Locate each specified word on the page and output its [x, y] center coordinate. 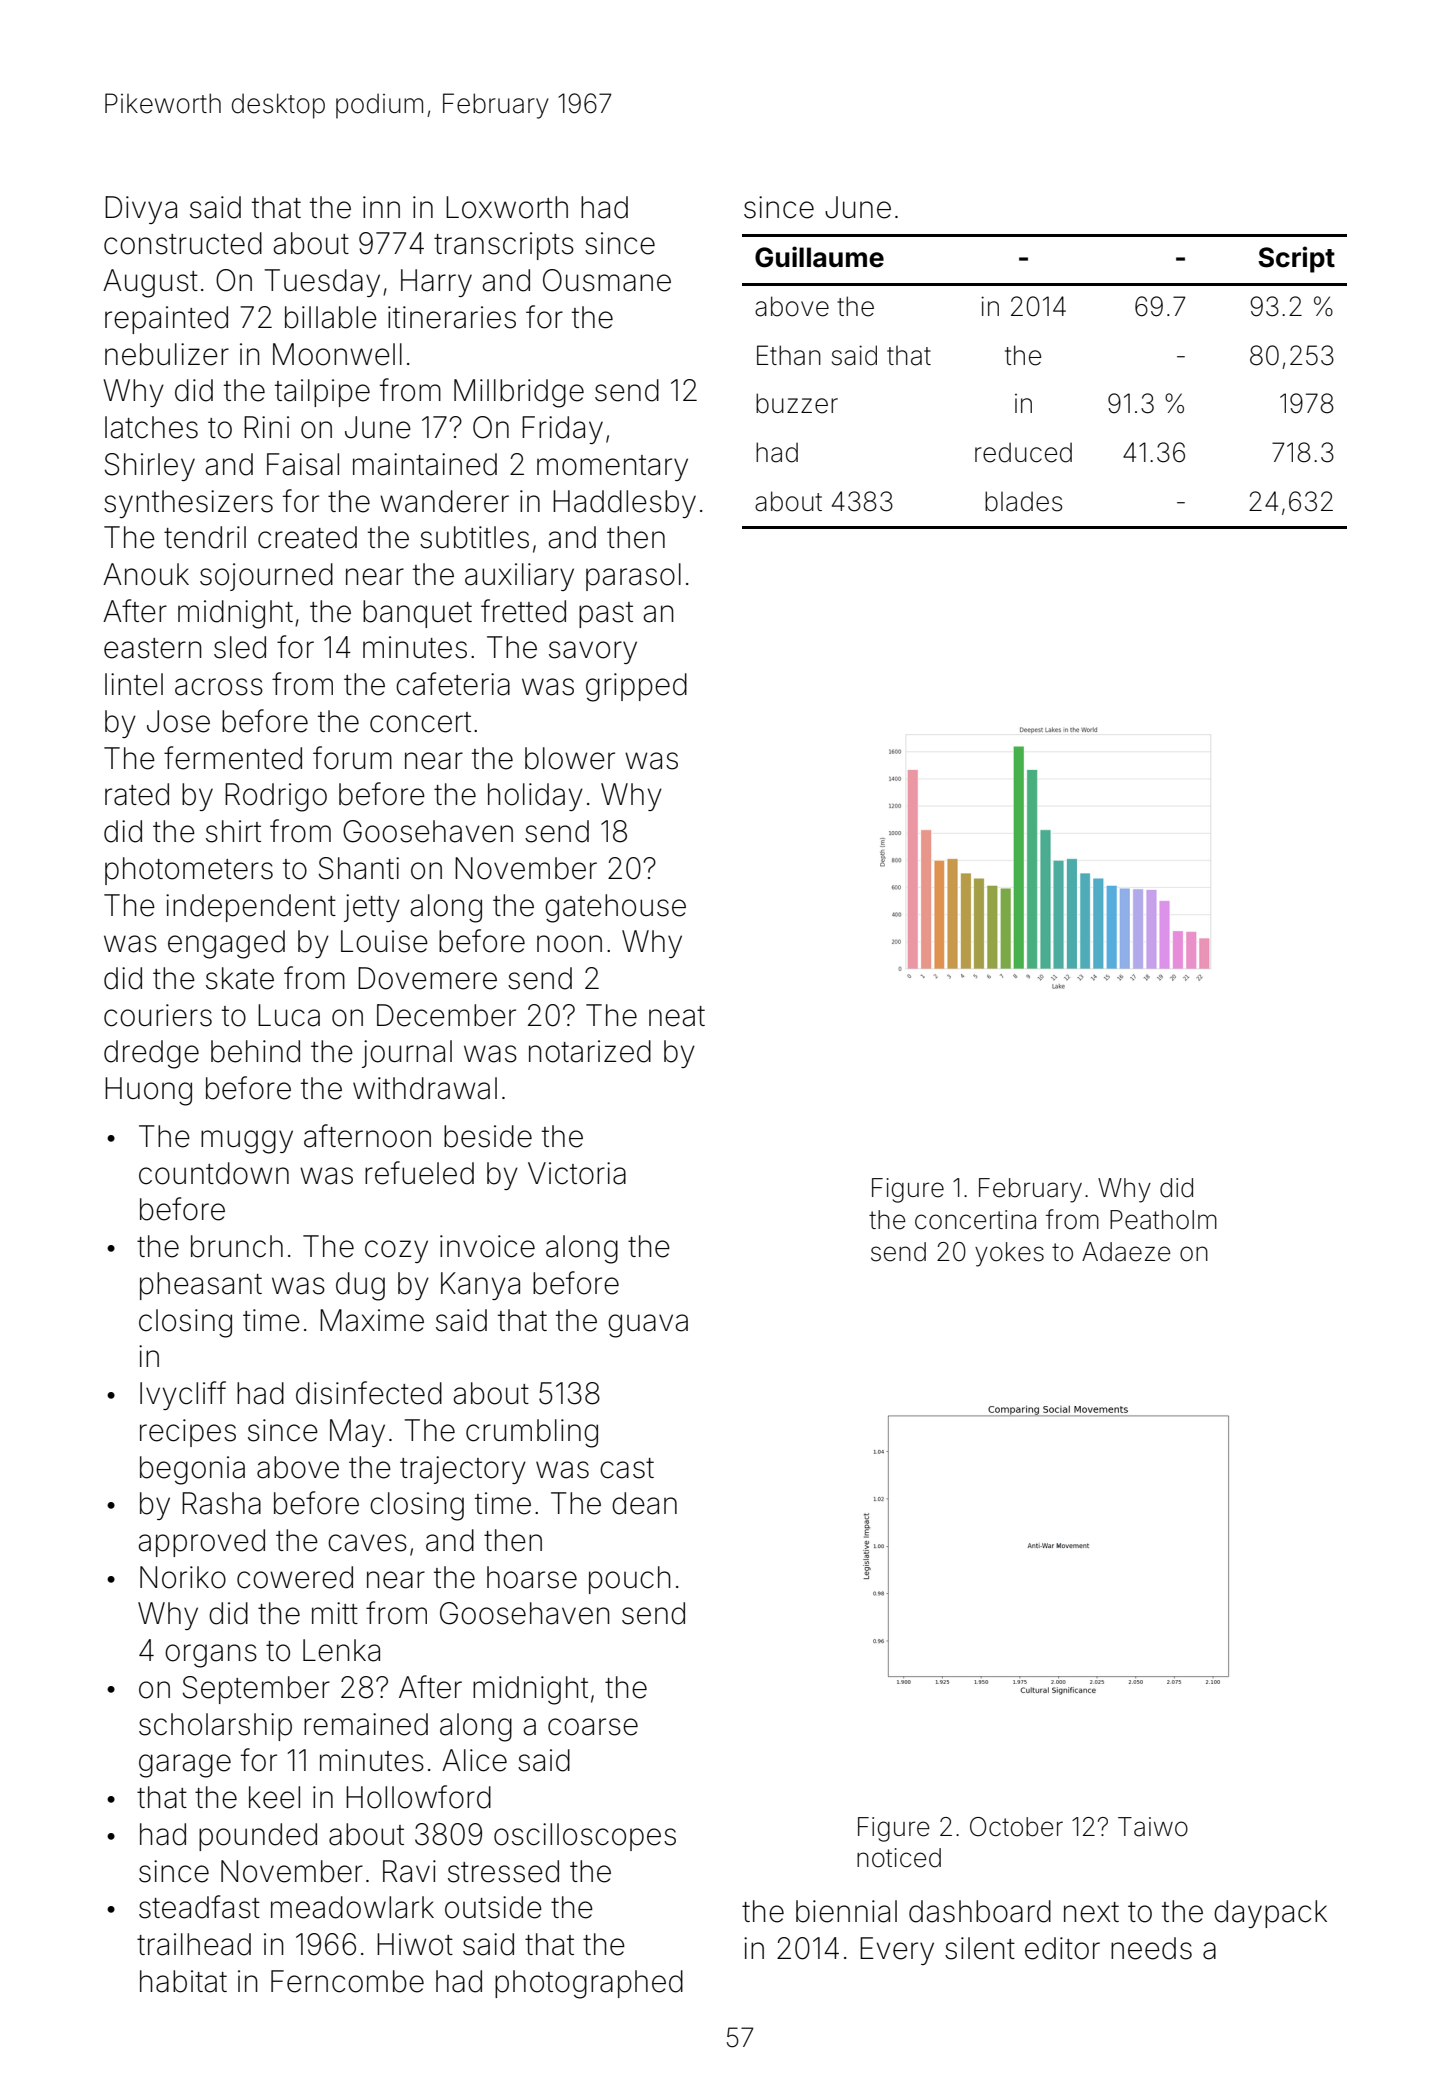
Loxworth [507, 207]
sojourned [266, 577]
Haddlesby [624, 504]
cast [627, 1468]
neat [677, 1016]
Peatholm [1163, 1220]
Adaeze [1126, 1252]
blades [1023, 501]
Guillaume [819, 257]
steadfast [199, 1907]
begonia [192, 1470]
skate [240, 978]
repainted [166, 320]
